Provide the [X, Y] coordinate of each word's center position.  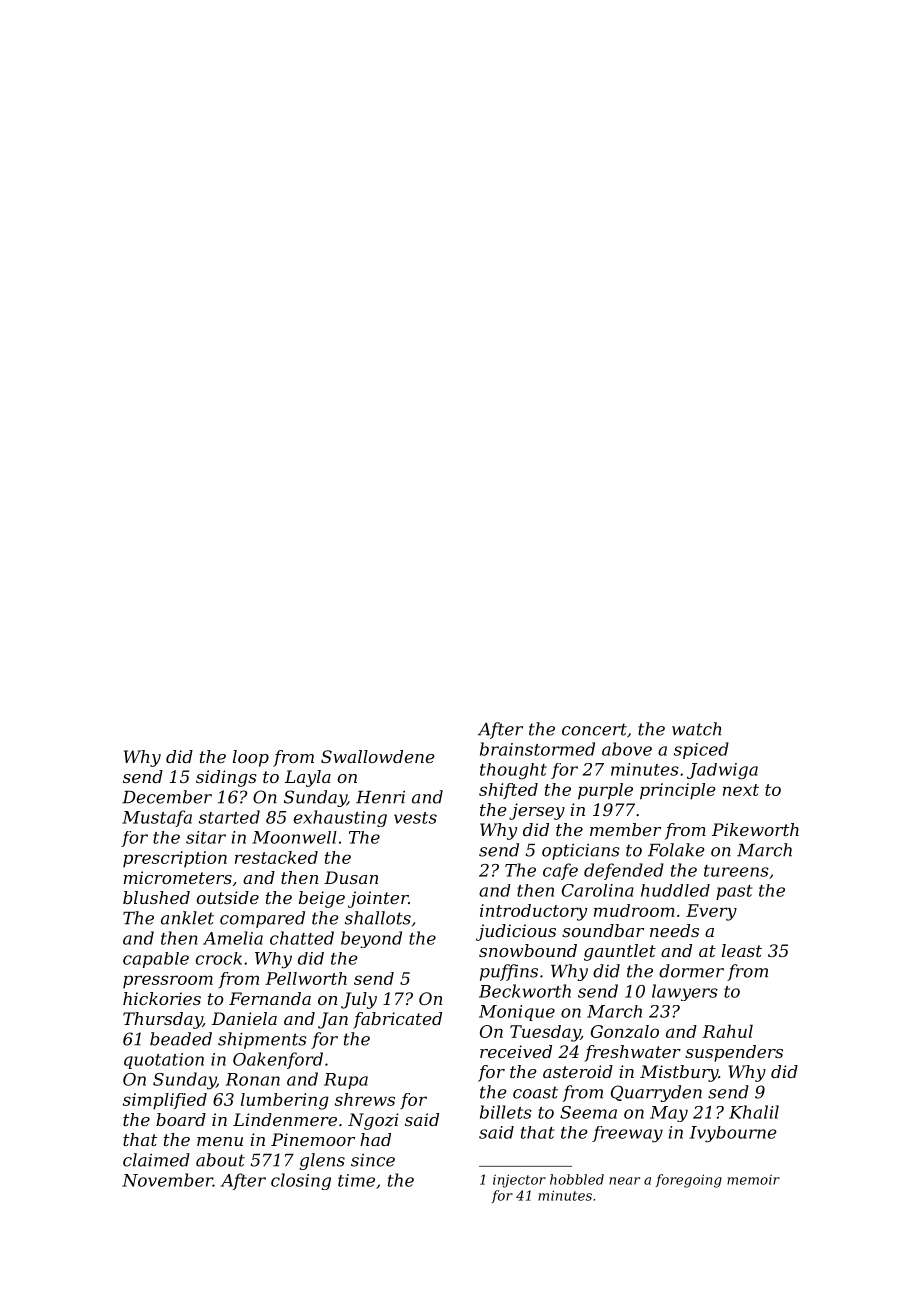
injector [519, 1181]
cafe [560, 871]
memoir [753, 1179]
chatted [302, 938]
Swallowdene [378, 756]
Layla [308, 778]
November [167, 1180]
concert [594, 729]
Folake [676, 850]
